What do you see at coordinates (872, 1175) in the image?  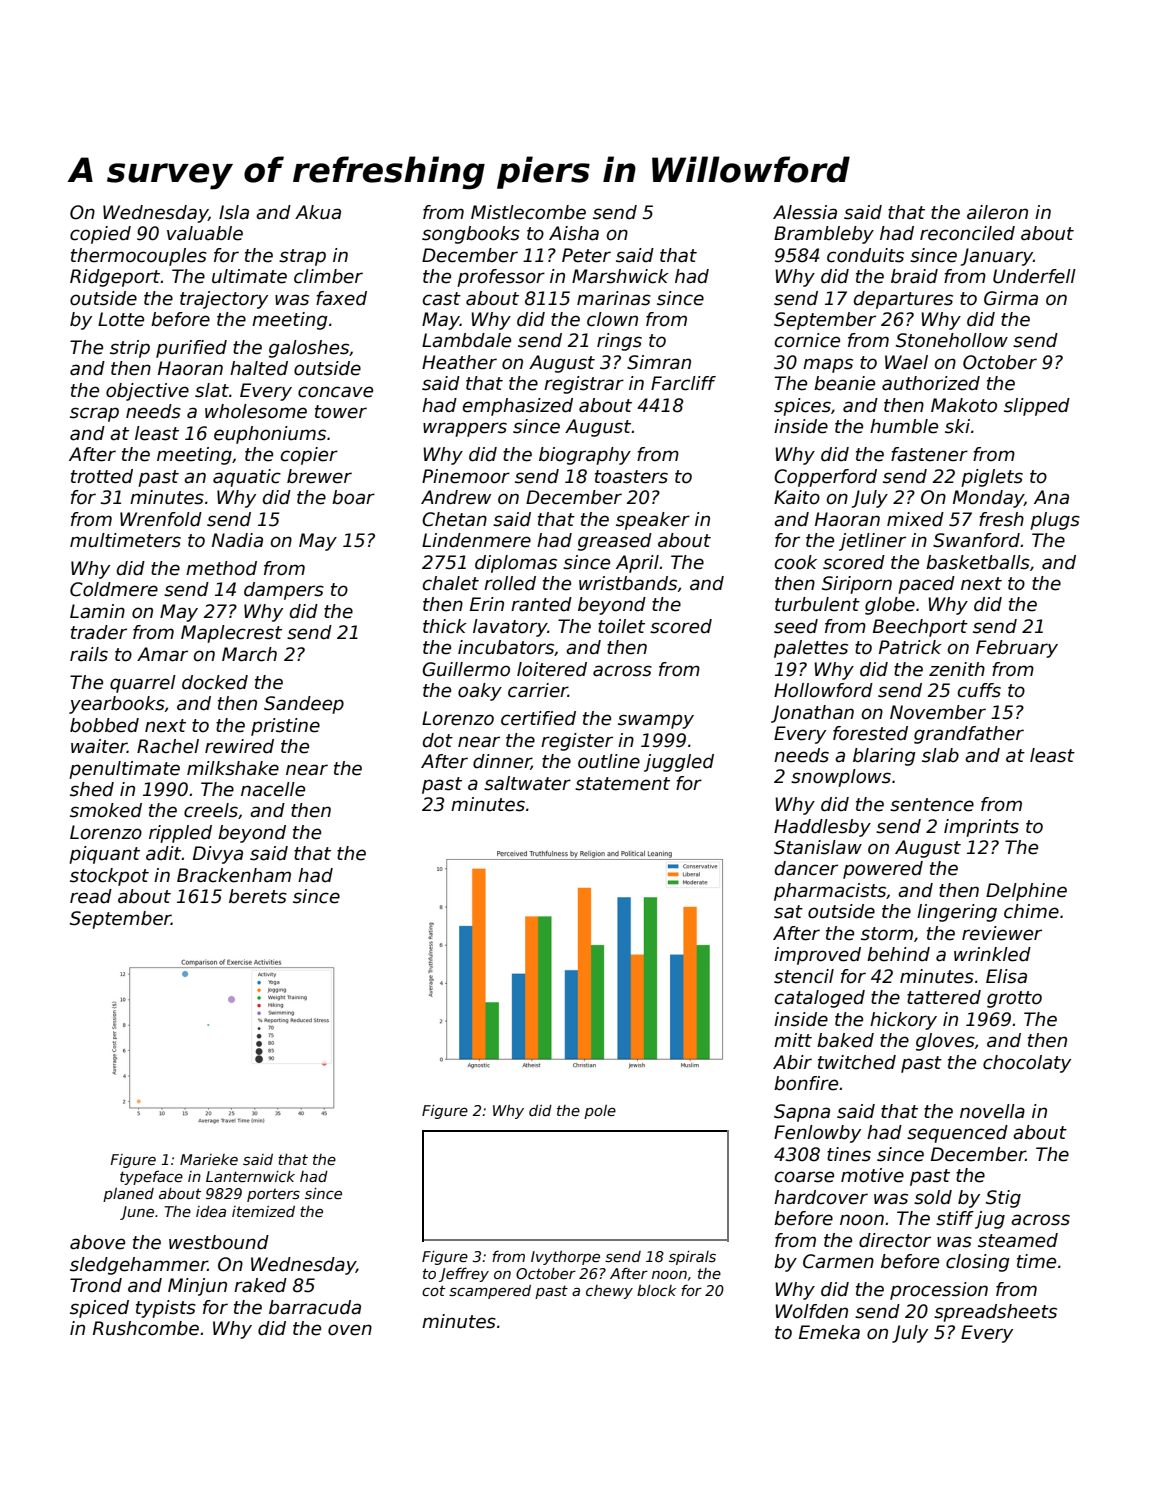 I see `motive` at bounding box center [872, 1175].
